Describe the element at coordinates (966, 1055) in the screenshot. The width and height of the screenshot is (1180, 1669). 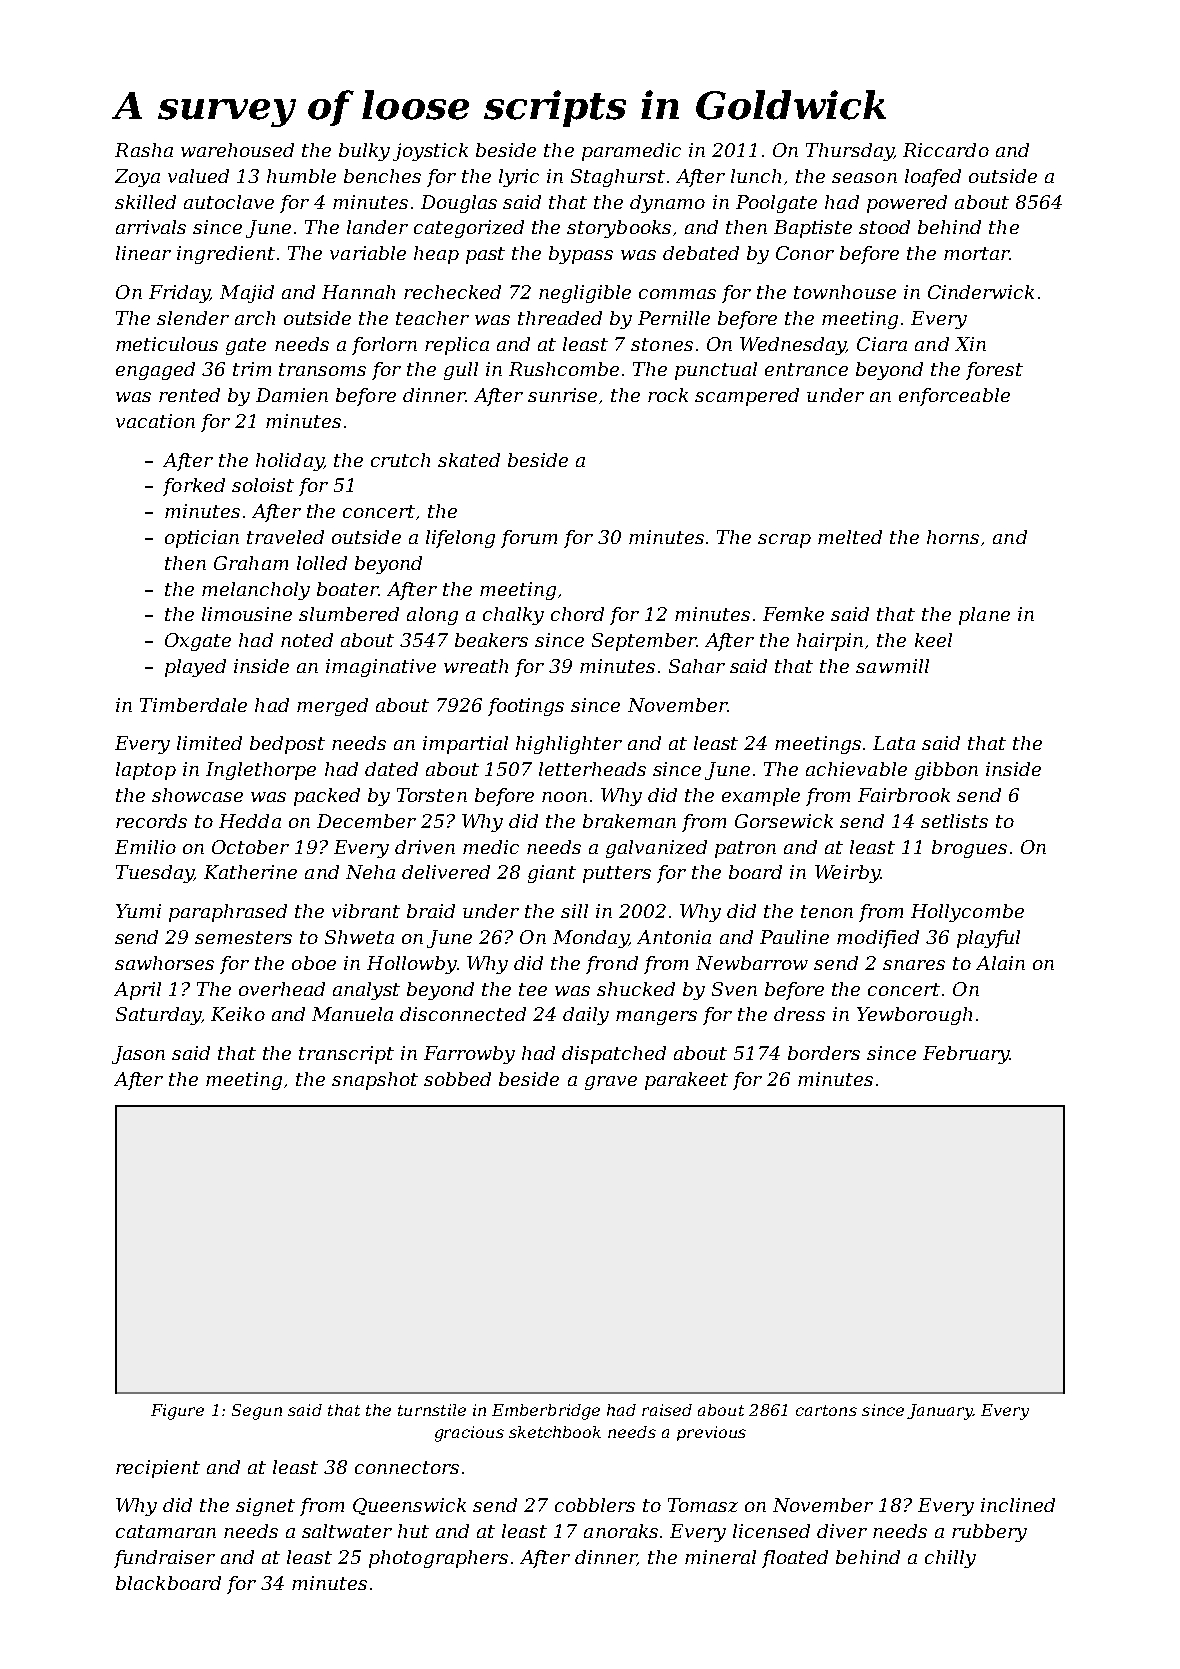
I see `February` at that location.
